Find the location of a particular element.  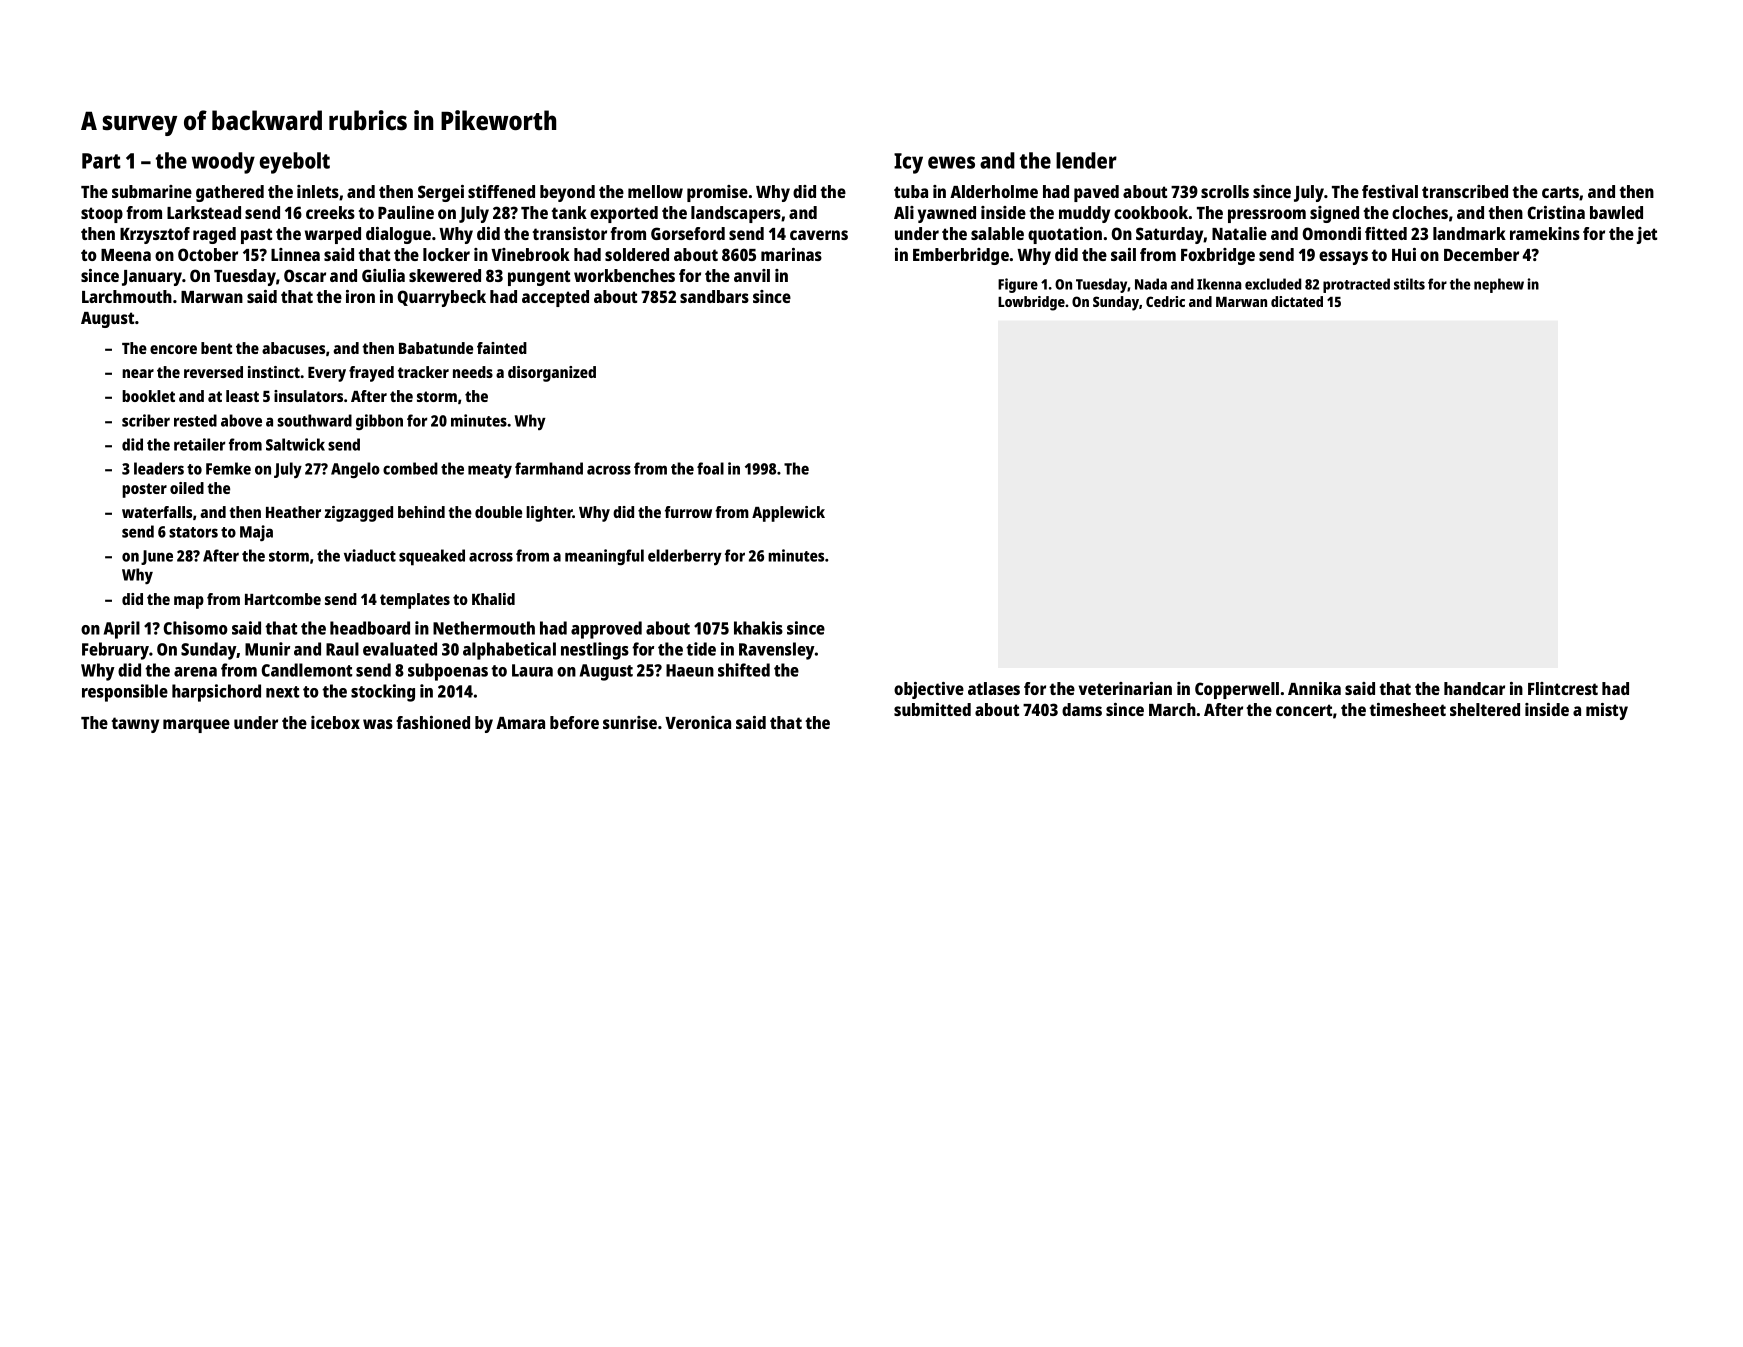

Copperwell is located at coordinates (1237, 690).
